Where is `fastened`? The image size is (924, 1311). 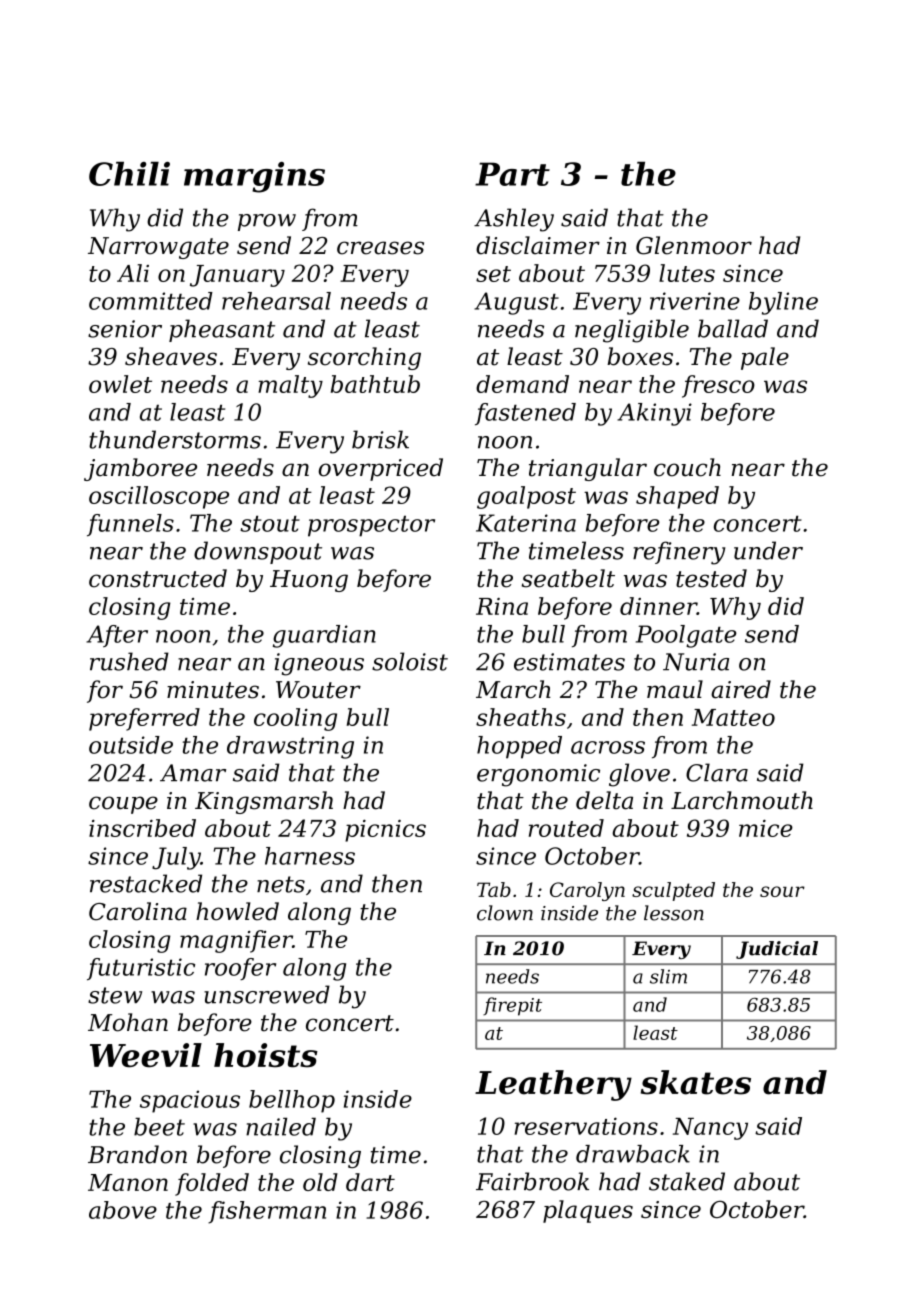
fastened is located at coordinates (525, 414).
